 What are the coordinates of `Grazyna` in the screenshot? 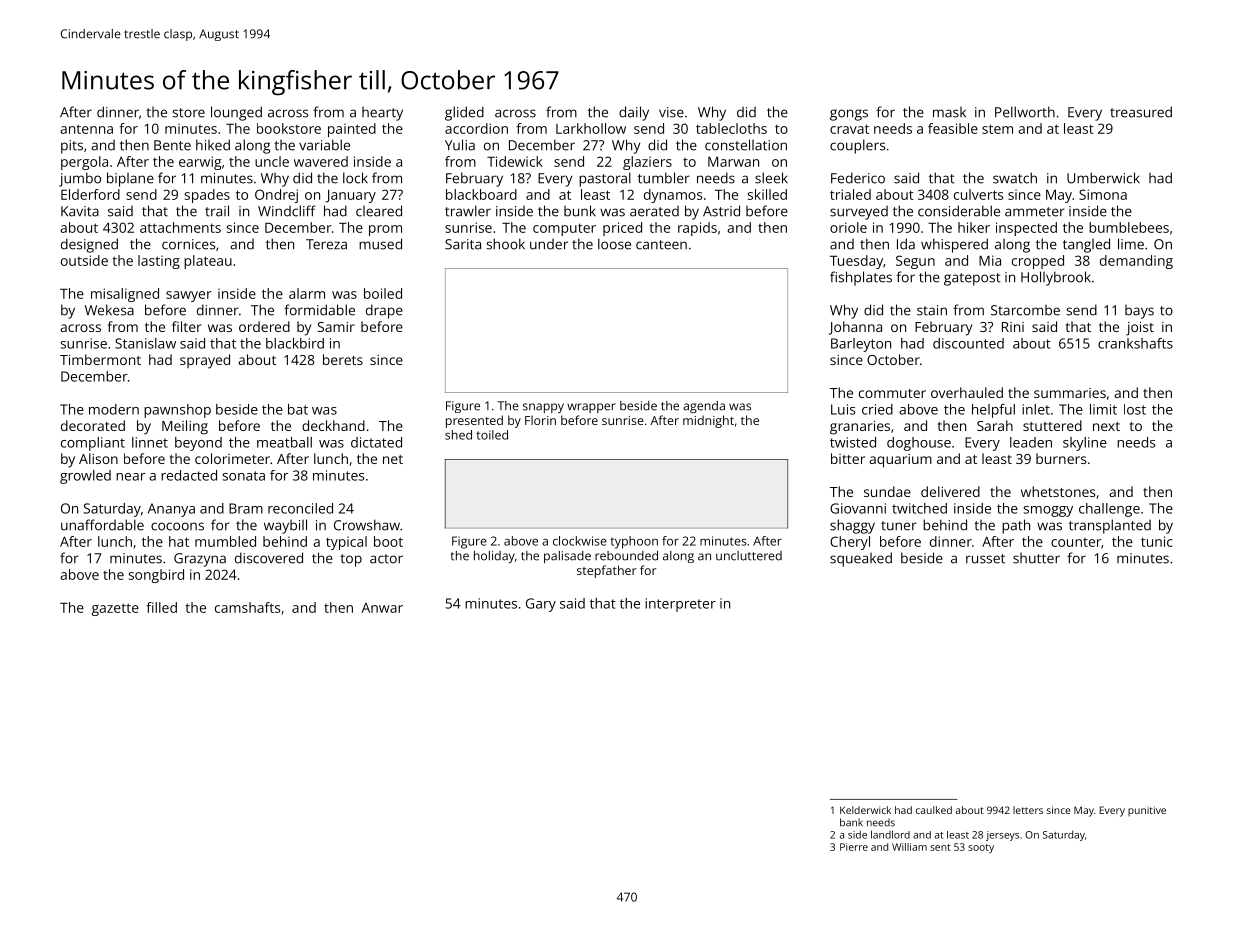 It's located at (200, 560).
